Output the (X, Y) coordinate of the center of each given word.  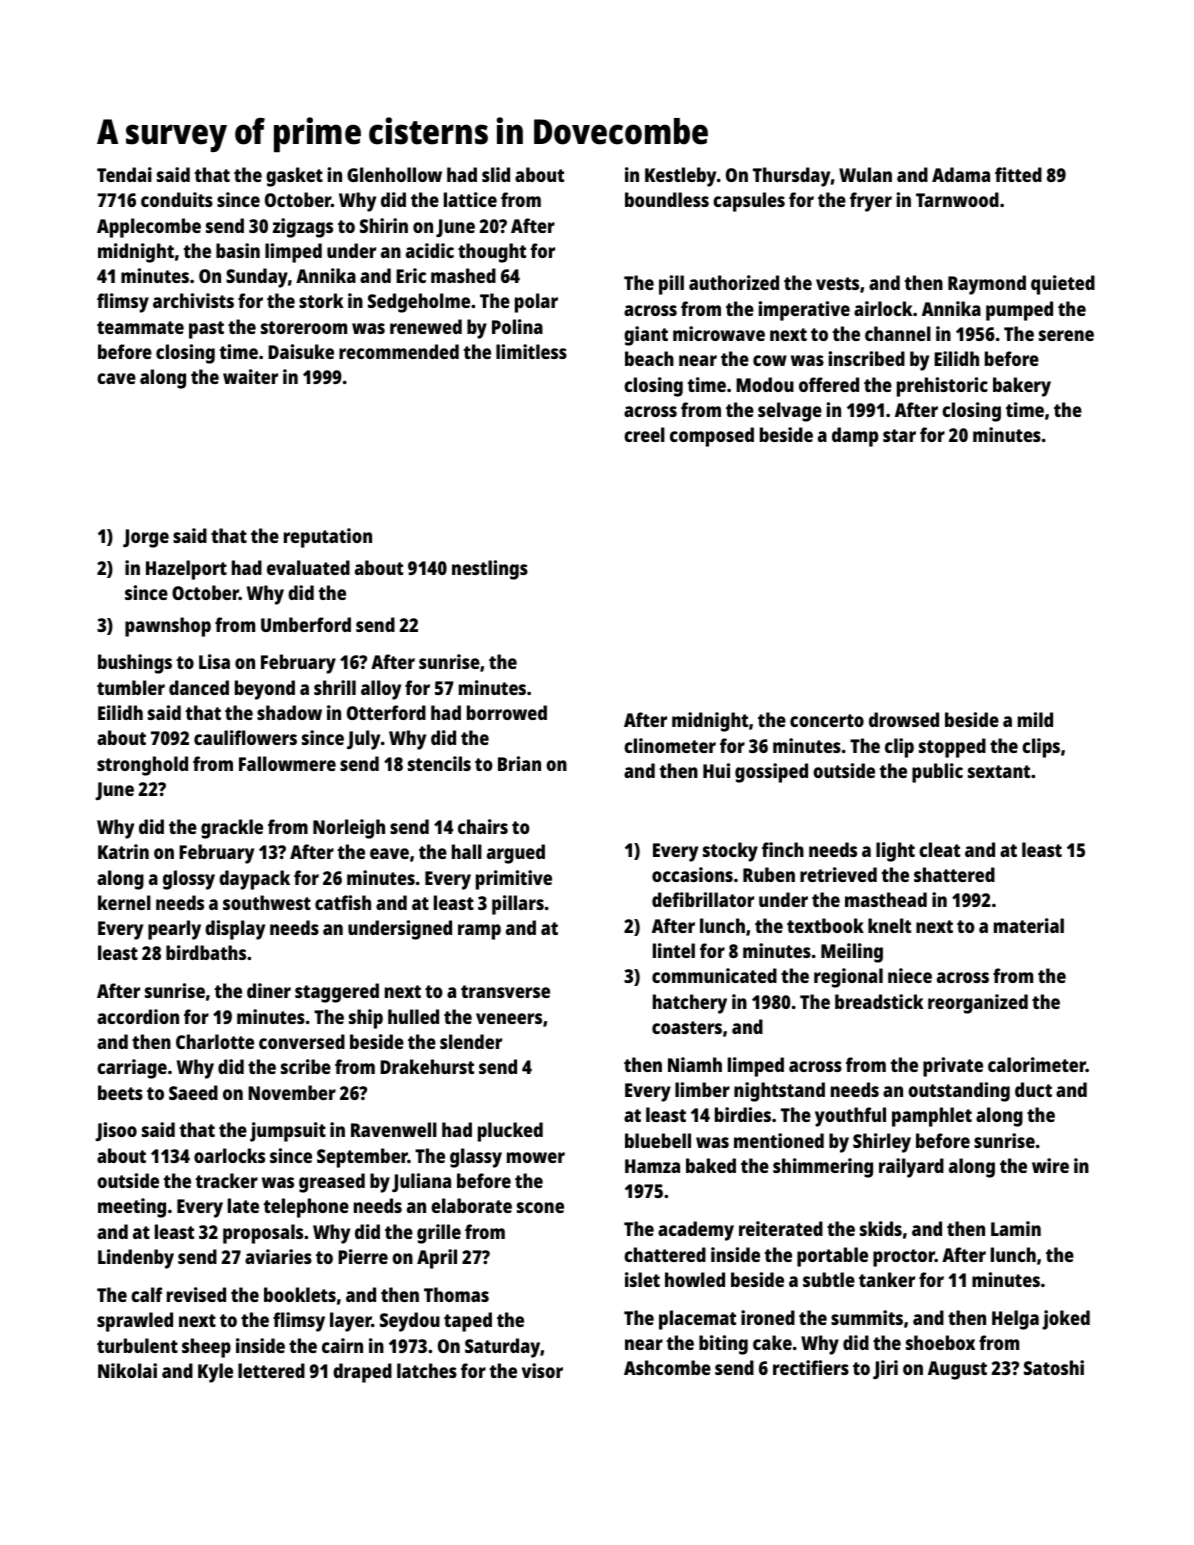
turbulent (137, 1345)
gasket (294, 177)
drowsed (904, 719)
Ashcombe (667, 1367)
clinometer (670, 745)
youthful (850, 1117)
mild (1035, 719)
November (292, 1092)
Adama (961, 174)
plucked (510, 1132)
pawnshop (168, 627)
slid (496, 174)
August (957, 1370)
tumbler (131, 687)
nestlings (490, 570)
